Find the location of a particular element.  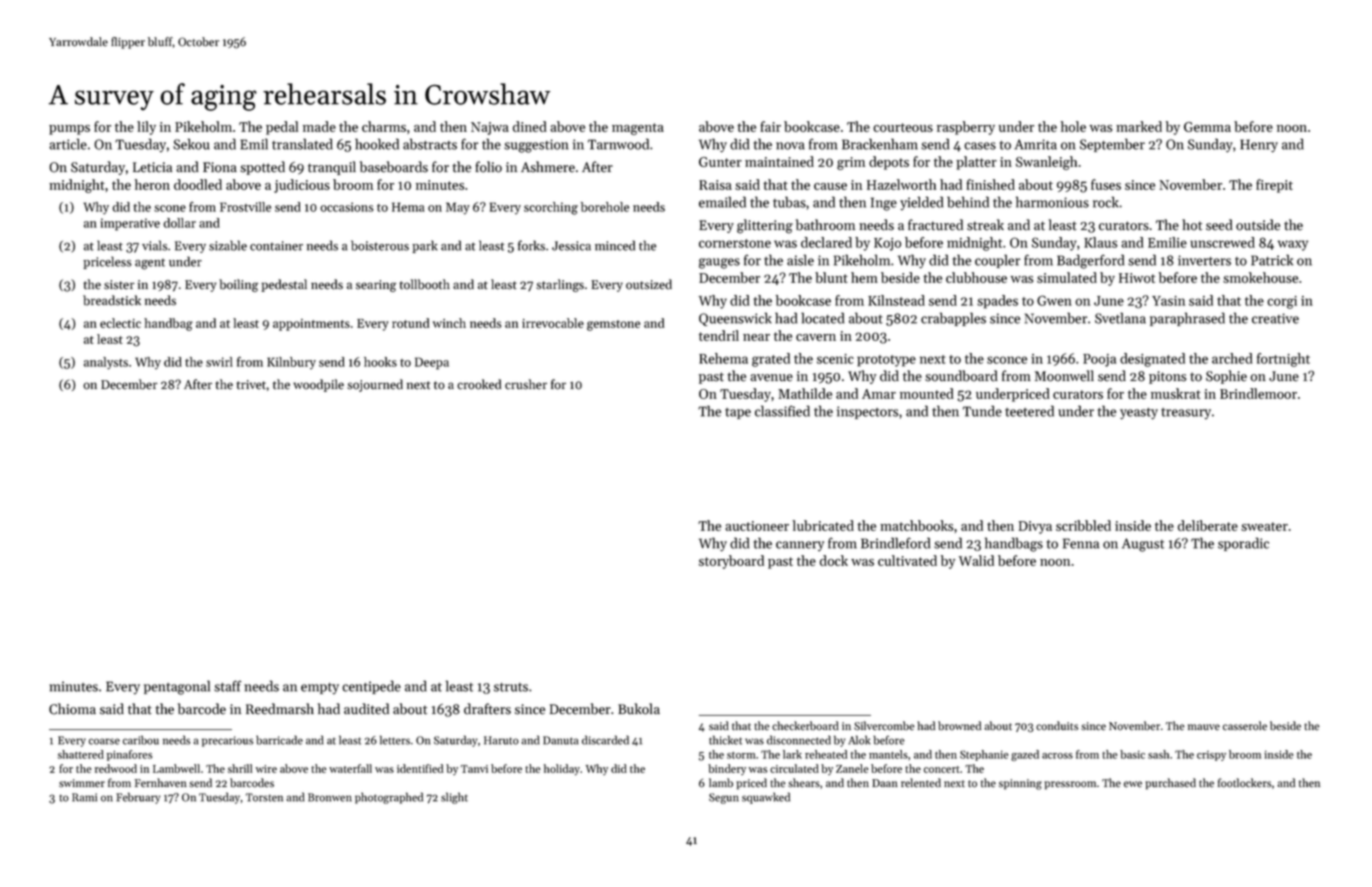

marked is located at coordinates (1139, 126).
